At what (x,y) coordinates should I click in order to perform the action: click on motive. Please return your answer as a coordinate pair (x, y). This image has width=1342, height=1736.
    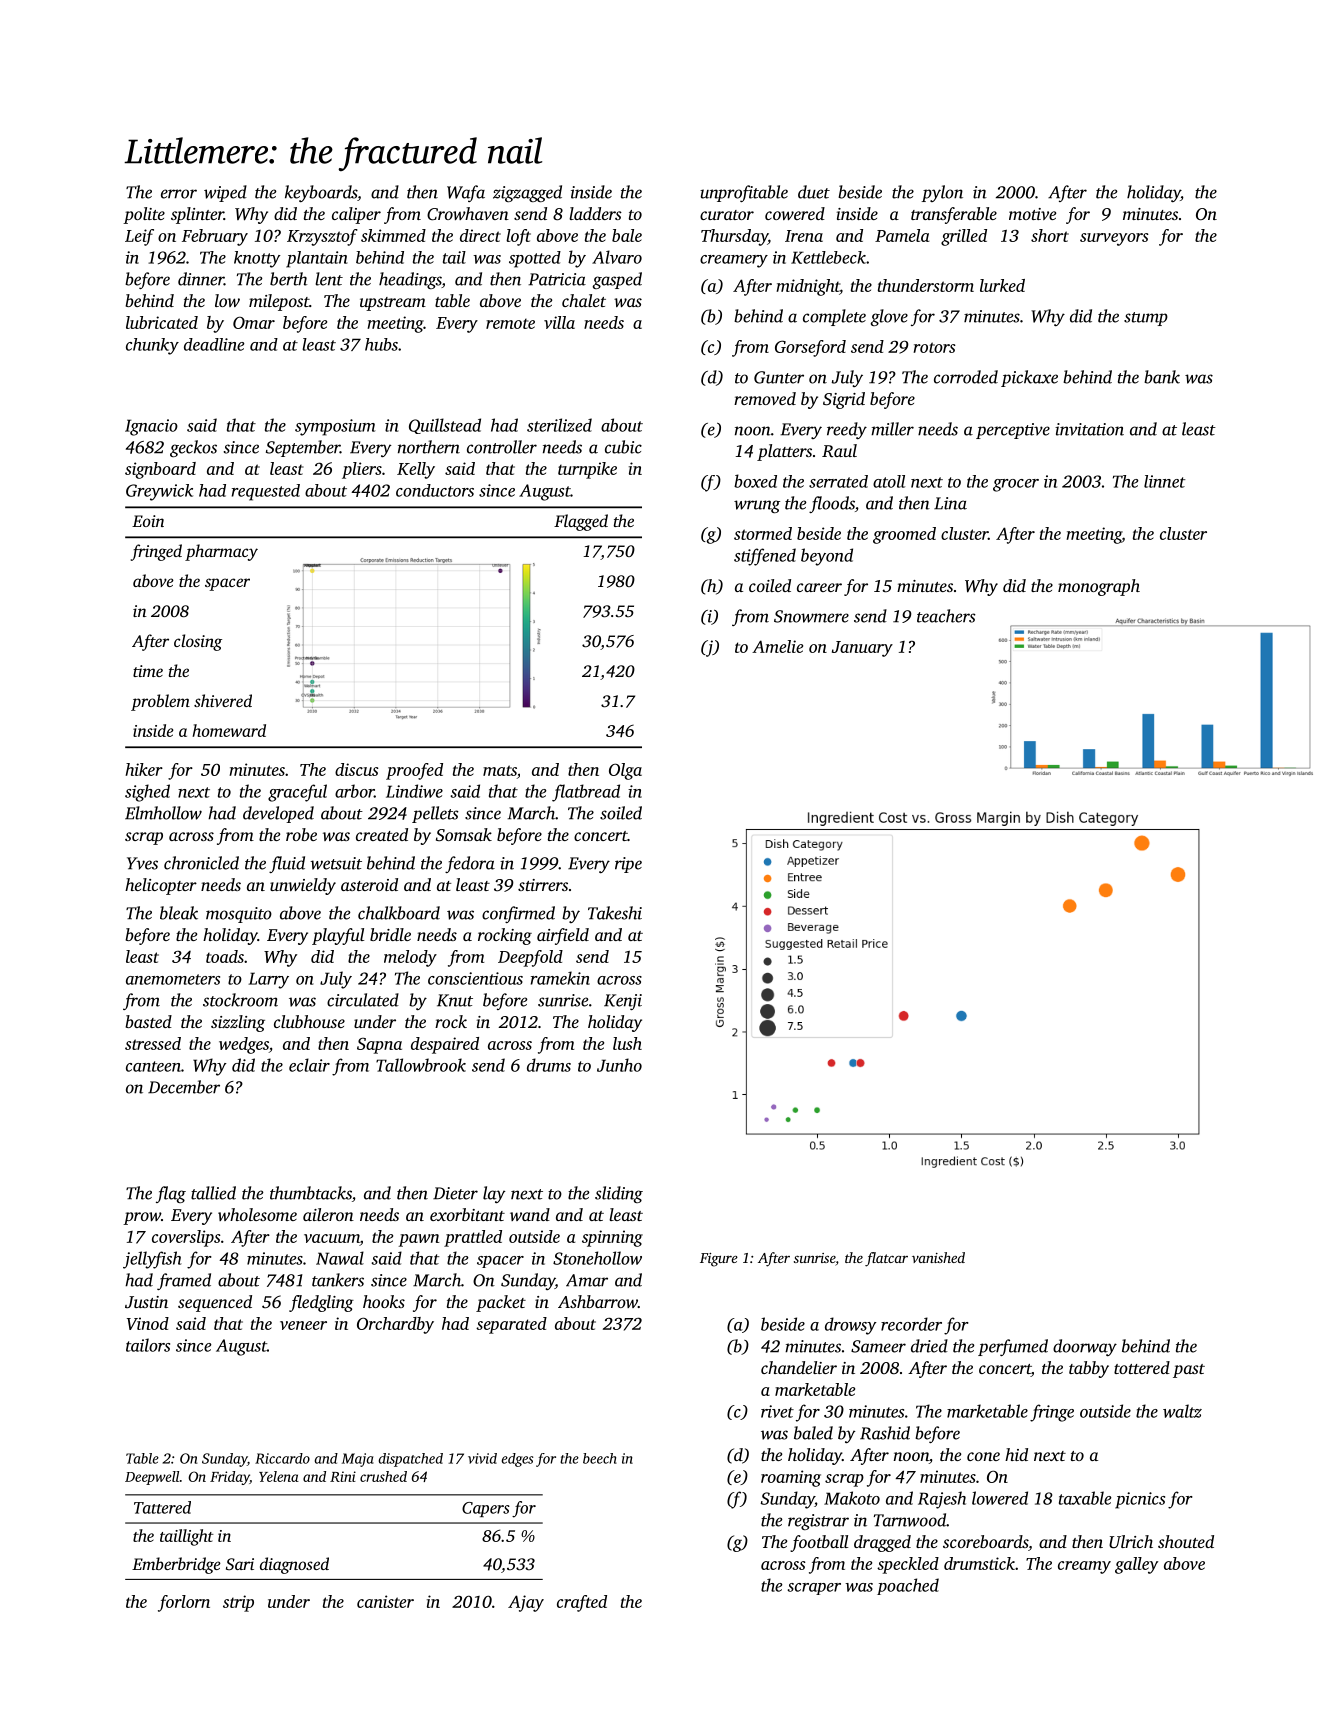
    Looking at the image, I should click on (1032, 214).
